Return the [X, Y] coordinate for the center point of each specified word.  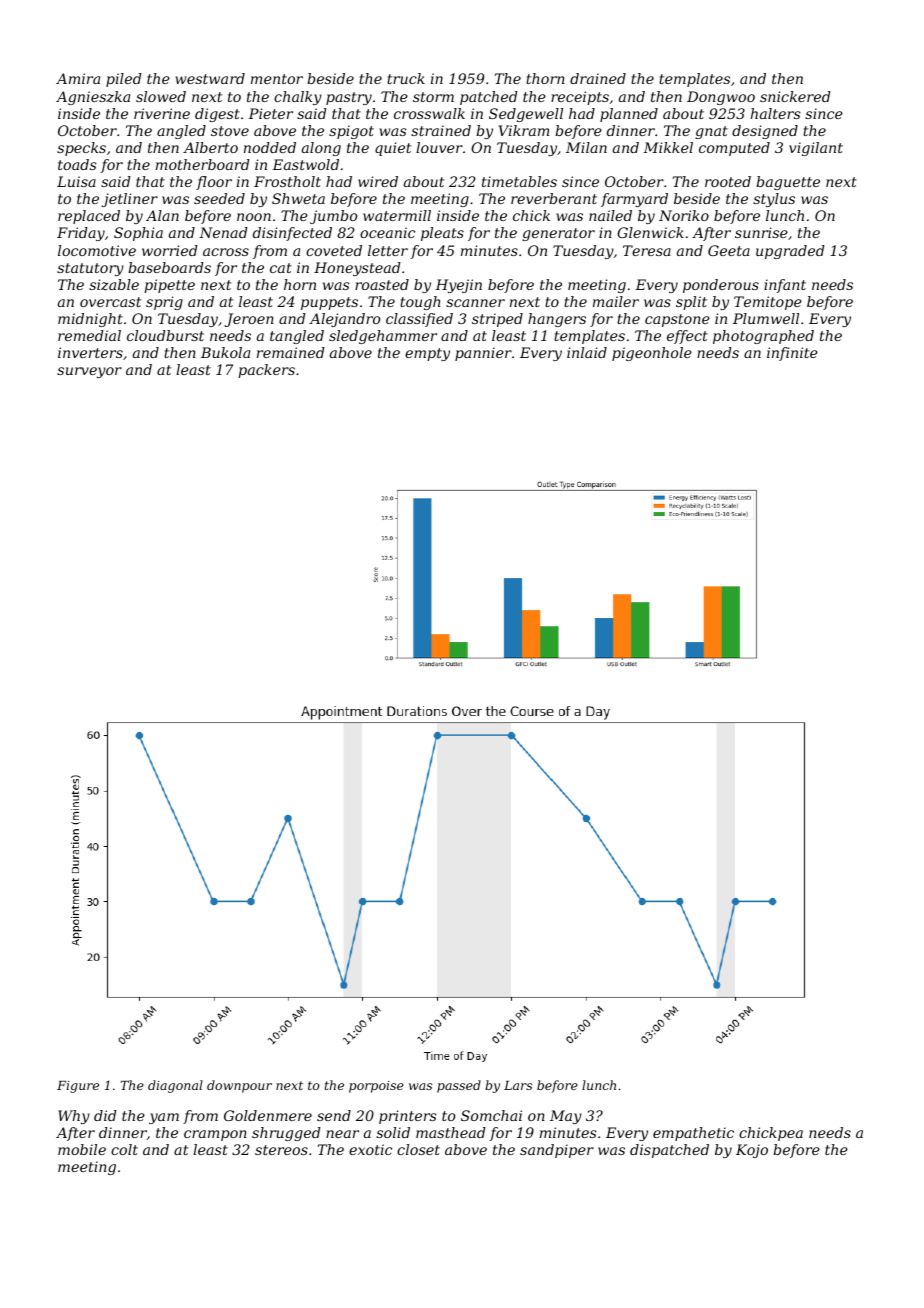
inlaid [587, 352]
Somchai [491, 1115]
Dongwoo [721, 98]
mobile [82, 1149]
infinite [792, 354]
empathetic [693, 1134]
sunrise [761, 232]
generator [558, 234]
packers [266, 371]
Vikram [524, 130]
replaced [89, 217]
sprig [164, 303]
